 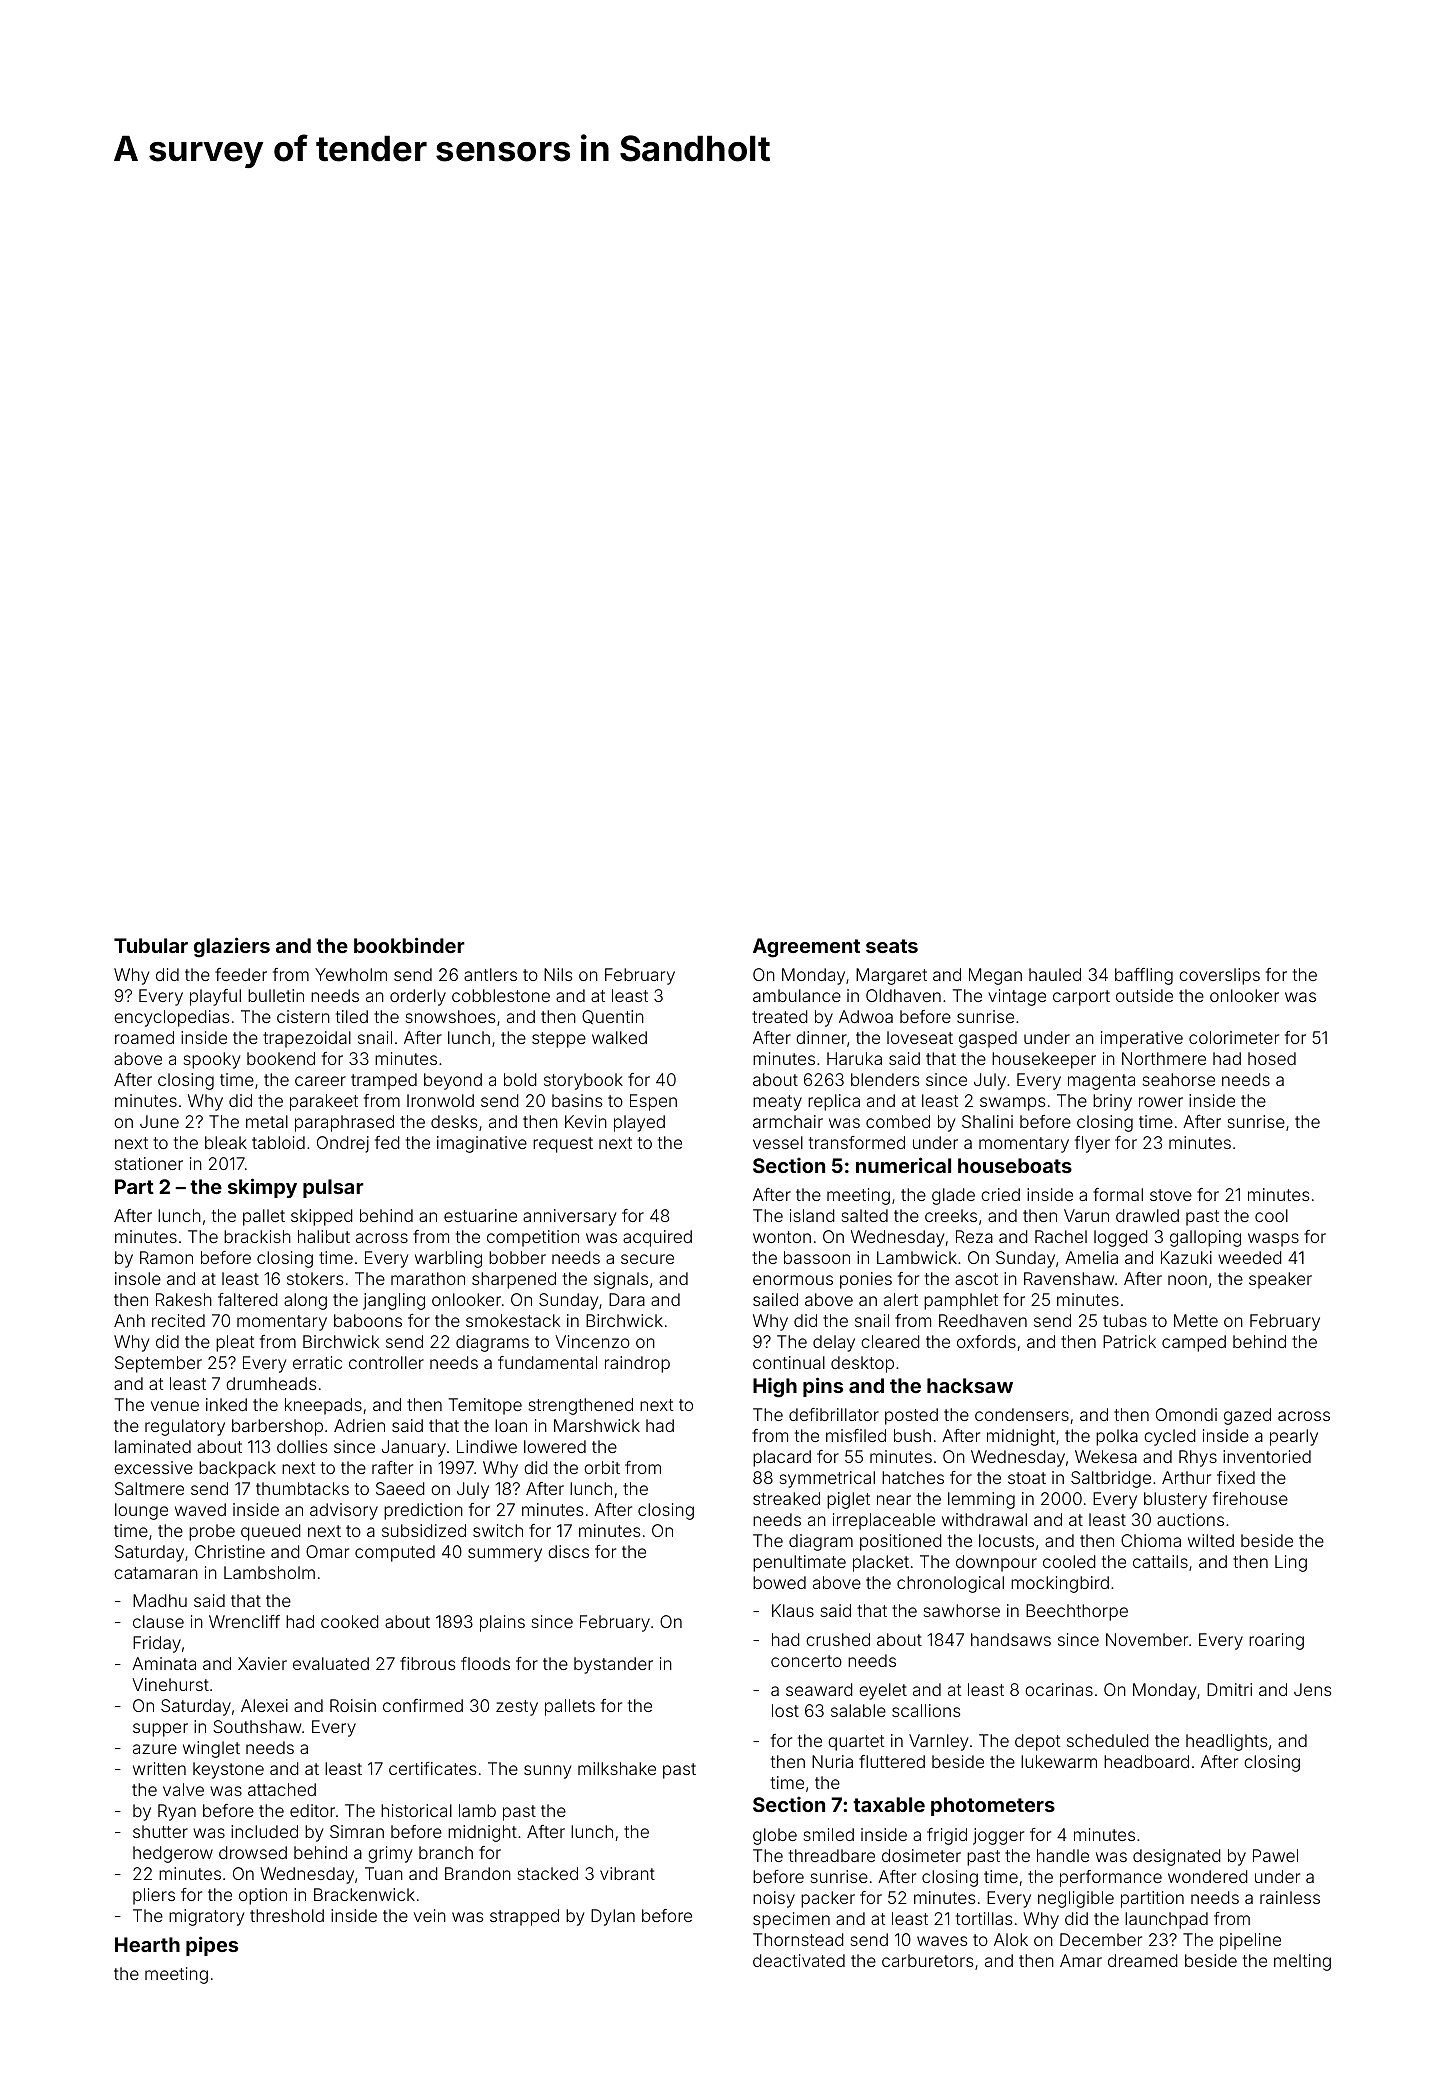 What do you see at coordinates (1171, 1195) in the image?
I see `stove` at bounding box center [1171, 1195].
